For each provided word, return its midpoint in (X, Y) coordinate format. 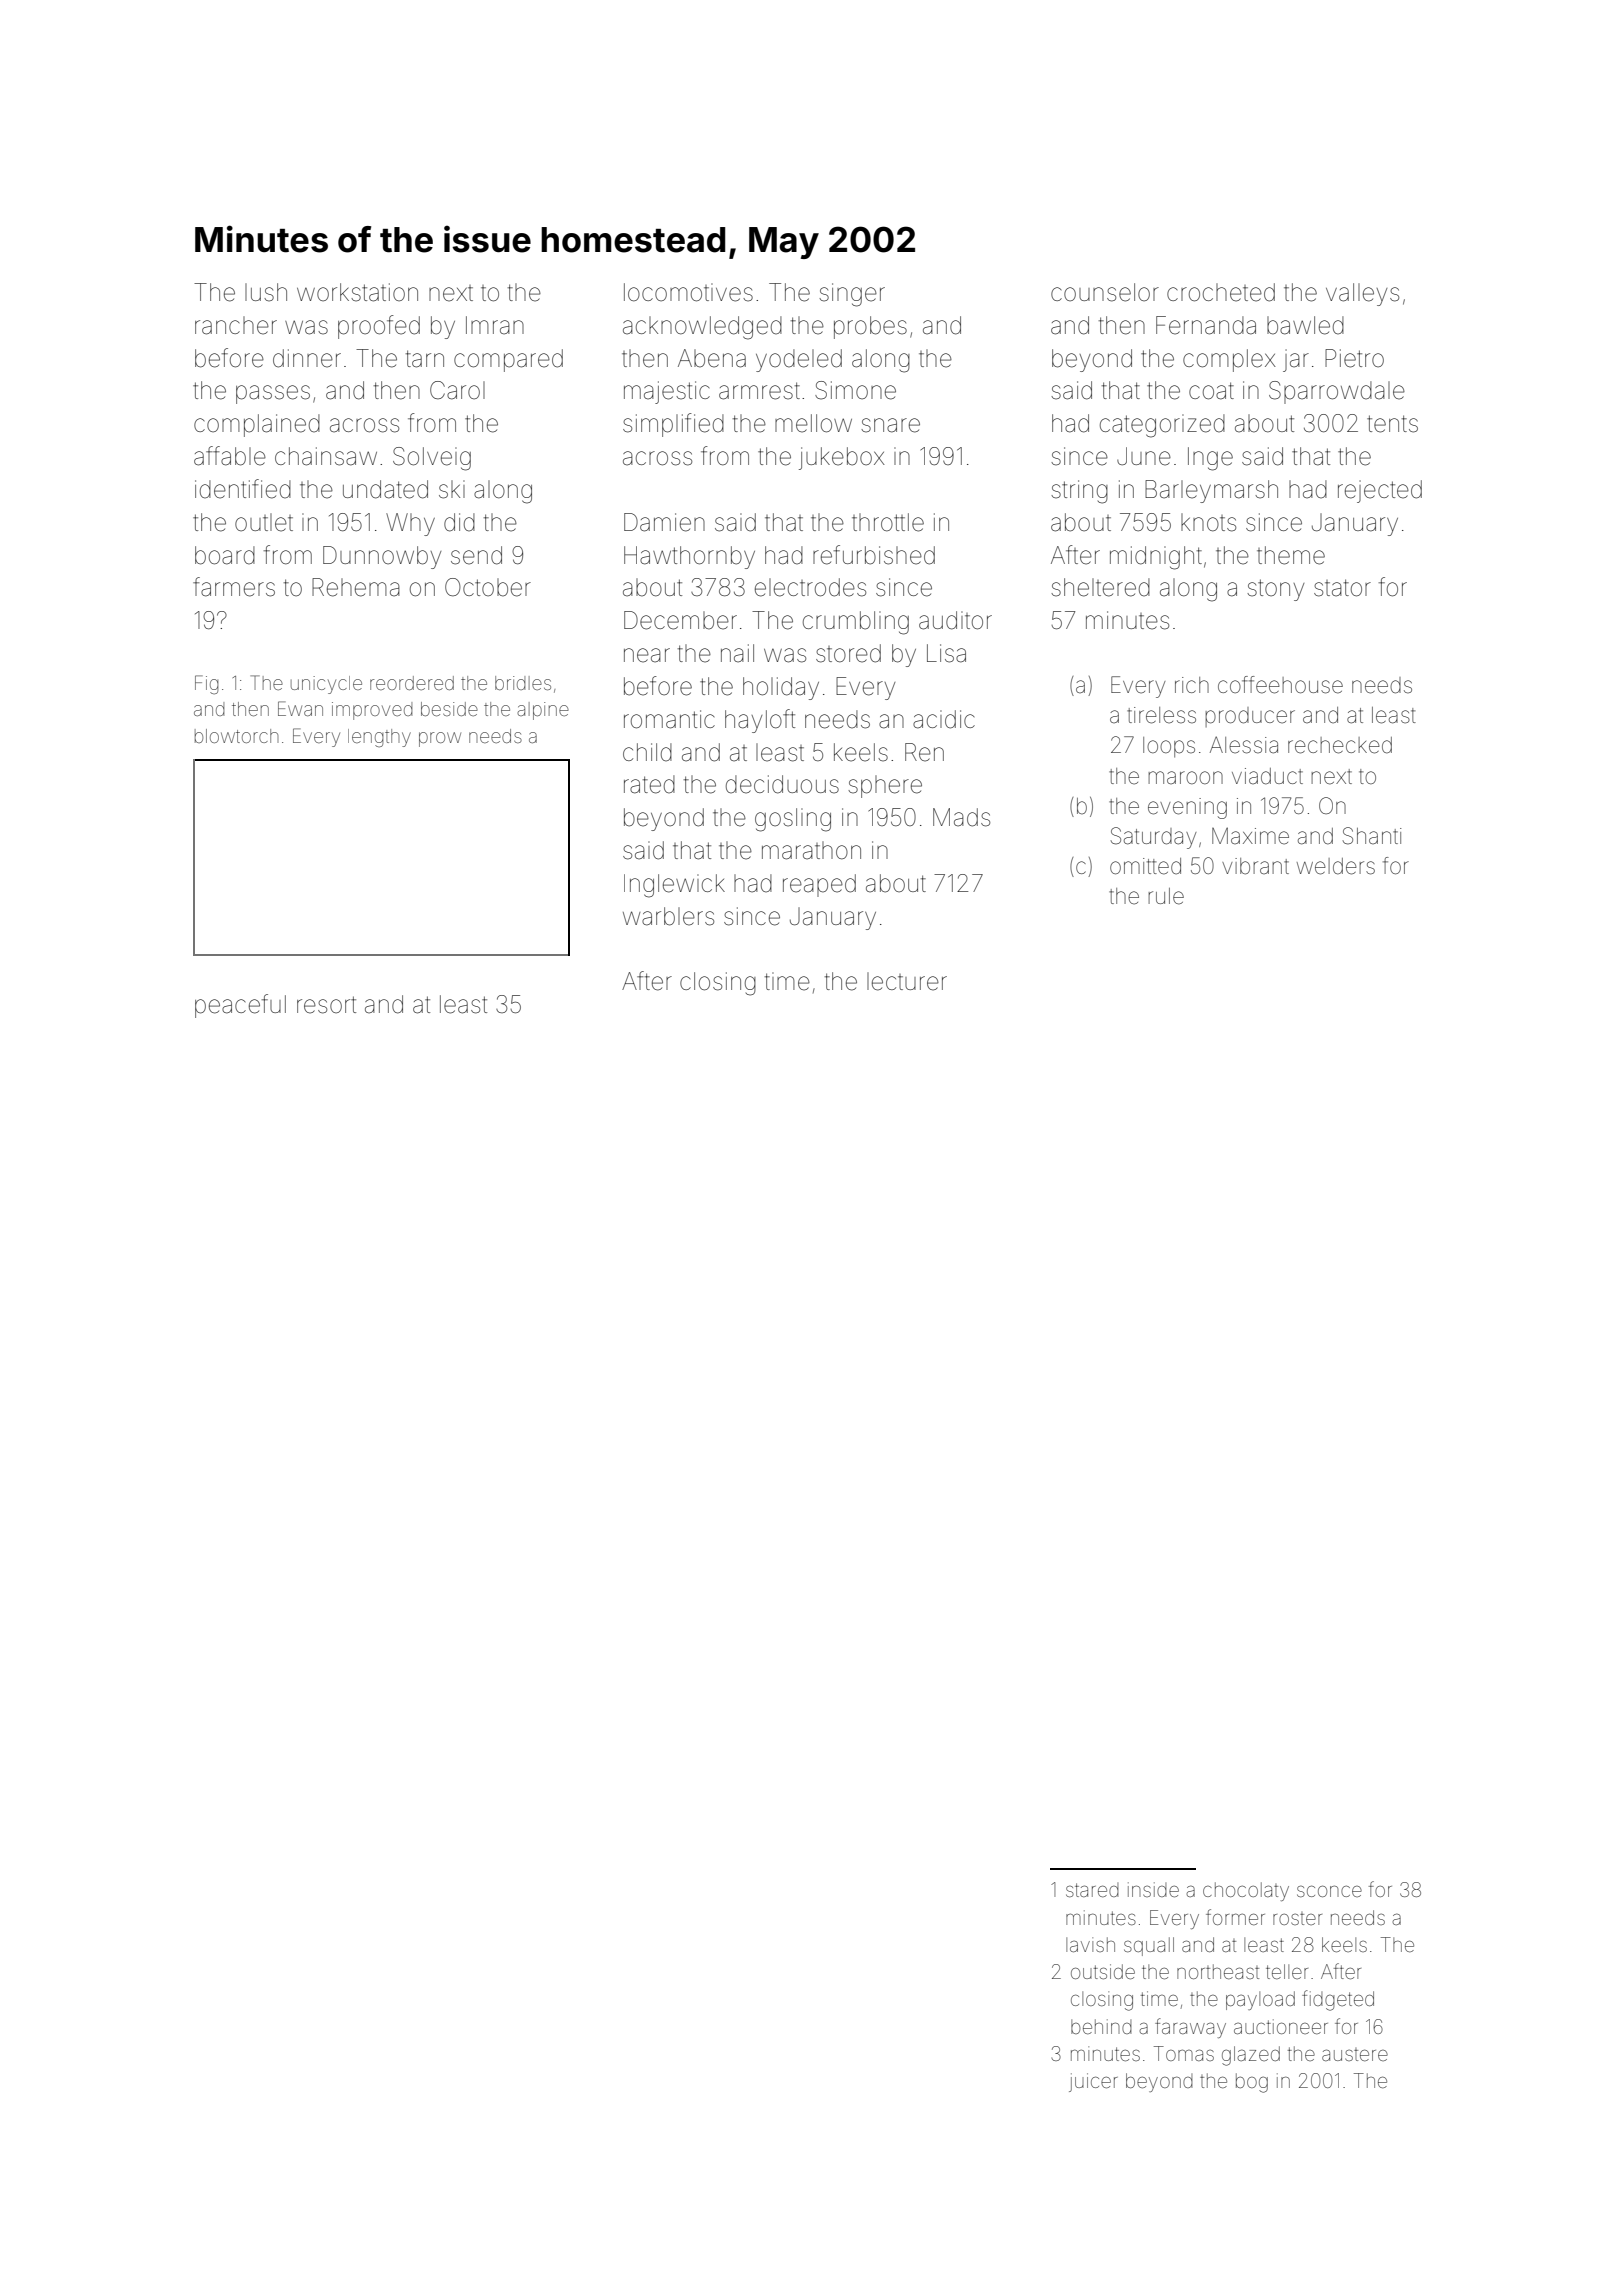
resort (326, 1005)
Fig (206, 684)
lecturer (907, 981)
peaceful (240, 1006)
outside (1103, 1971)
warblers (668, 916)
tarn (425, 359)
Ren (924, 752)
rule (1166, 896)
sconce (1329, 1891)
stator (1342, 588)
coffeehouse (1280, 685)
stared (1092, 1890)
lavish (1090, 1944)
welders (1336, 866)
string (1079, 492)
